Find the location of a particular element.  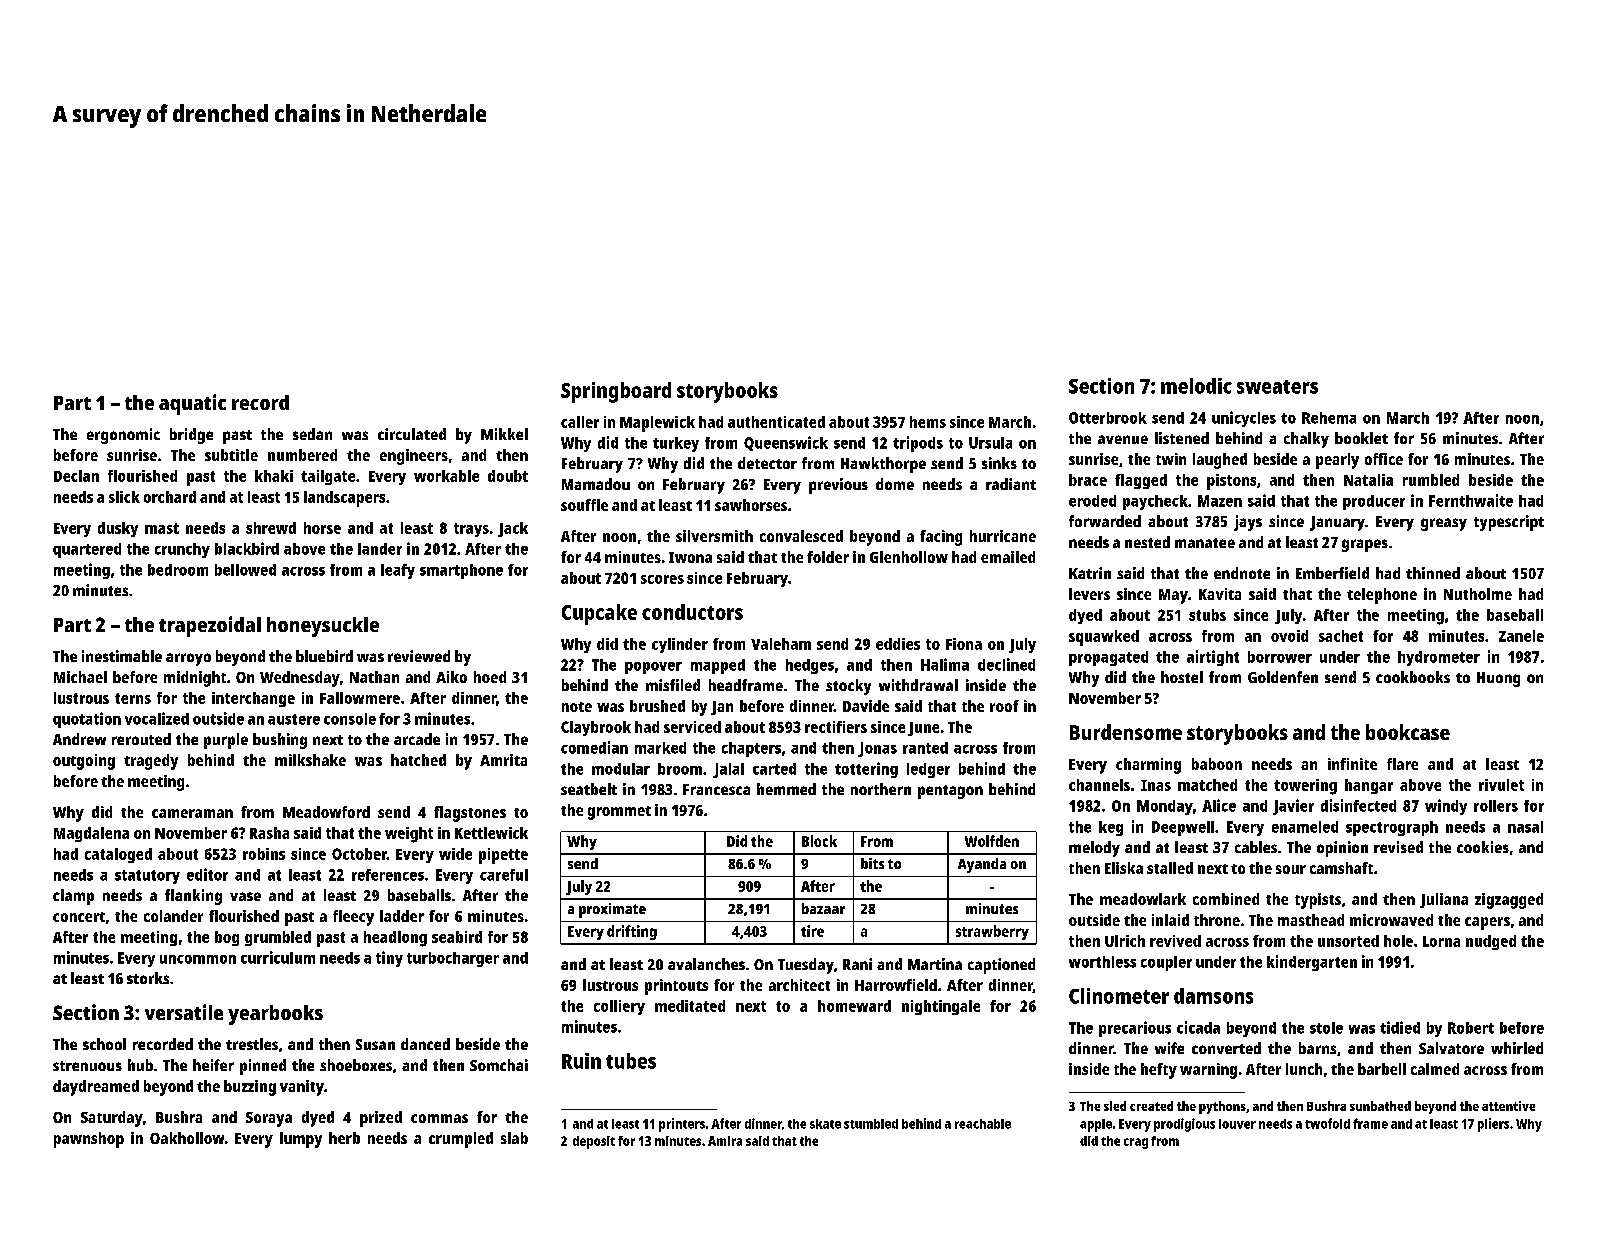

cables is located at coordinates (1256, 847).
